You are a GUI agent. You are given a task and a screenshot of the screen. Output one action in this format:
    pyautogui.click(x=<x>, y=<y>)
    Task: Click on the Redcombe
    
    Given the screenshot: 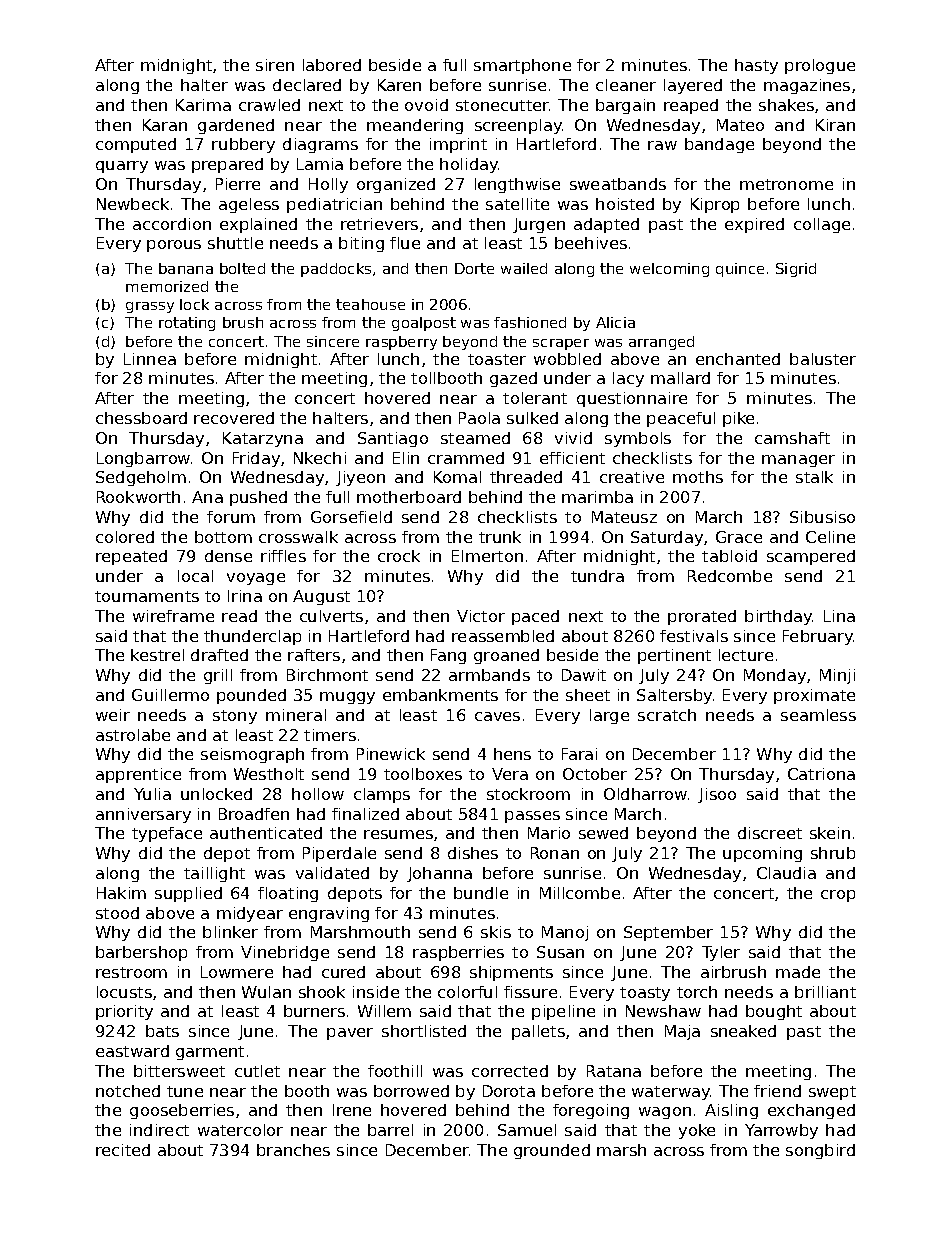 What is the action you would take?
    pyautogui.click(x=730, y=576)
